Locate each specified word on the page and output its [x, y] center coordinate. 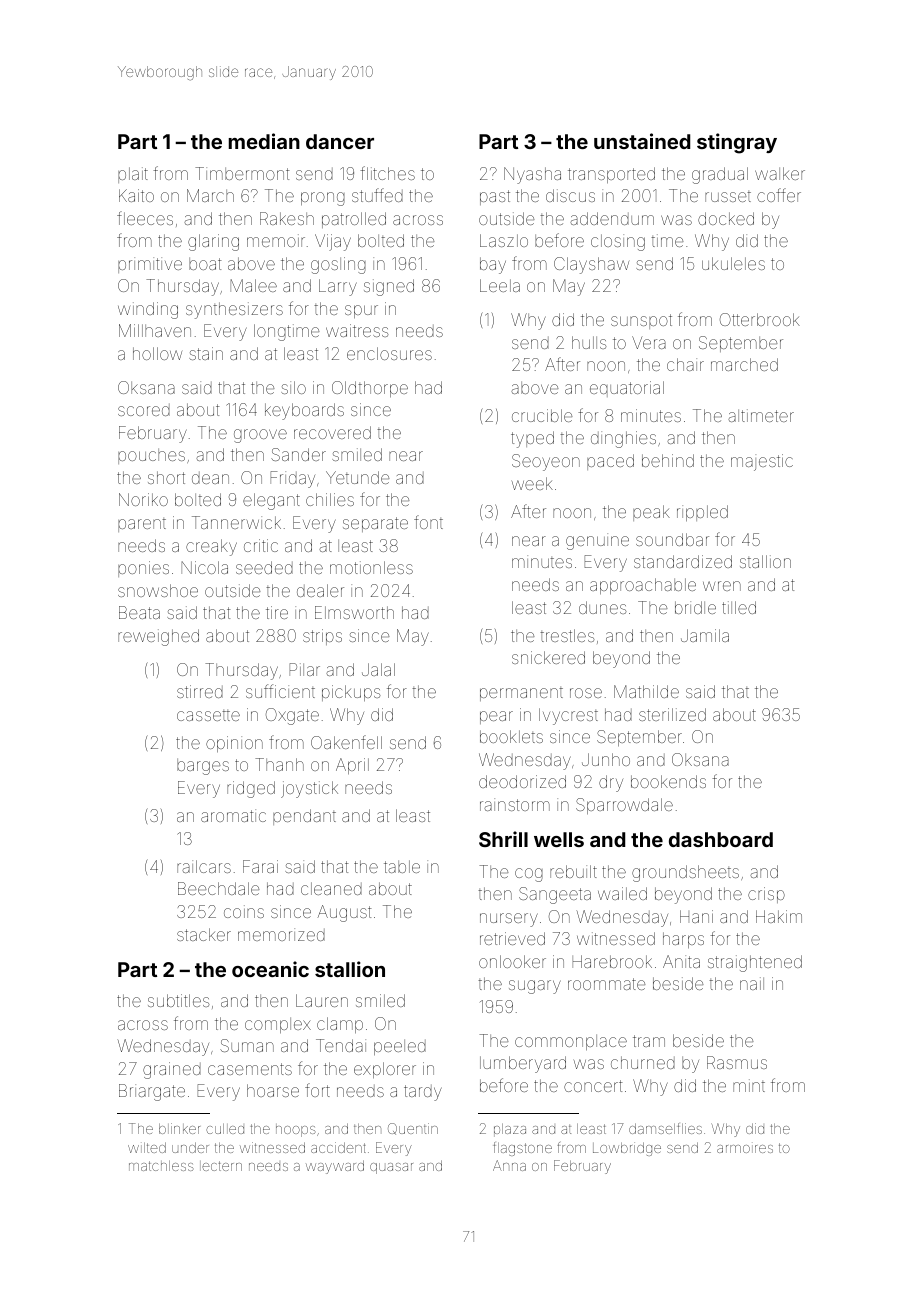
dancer [340, 141]
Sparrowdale [624, 806]
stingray [737, 143]
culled [225, 1129]
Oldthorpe [370, 389]
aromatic [233, 815]
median [264, 141]
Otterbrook [760, 319]
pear [496, 717]
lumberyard [523, 1064]
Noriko [143, 499]
